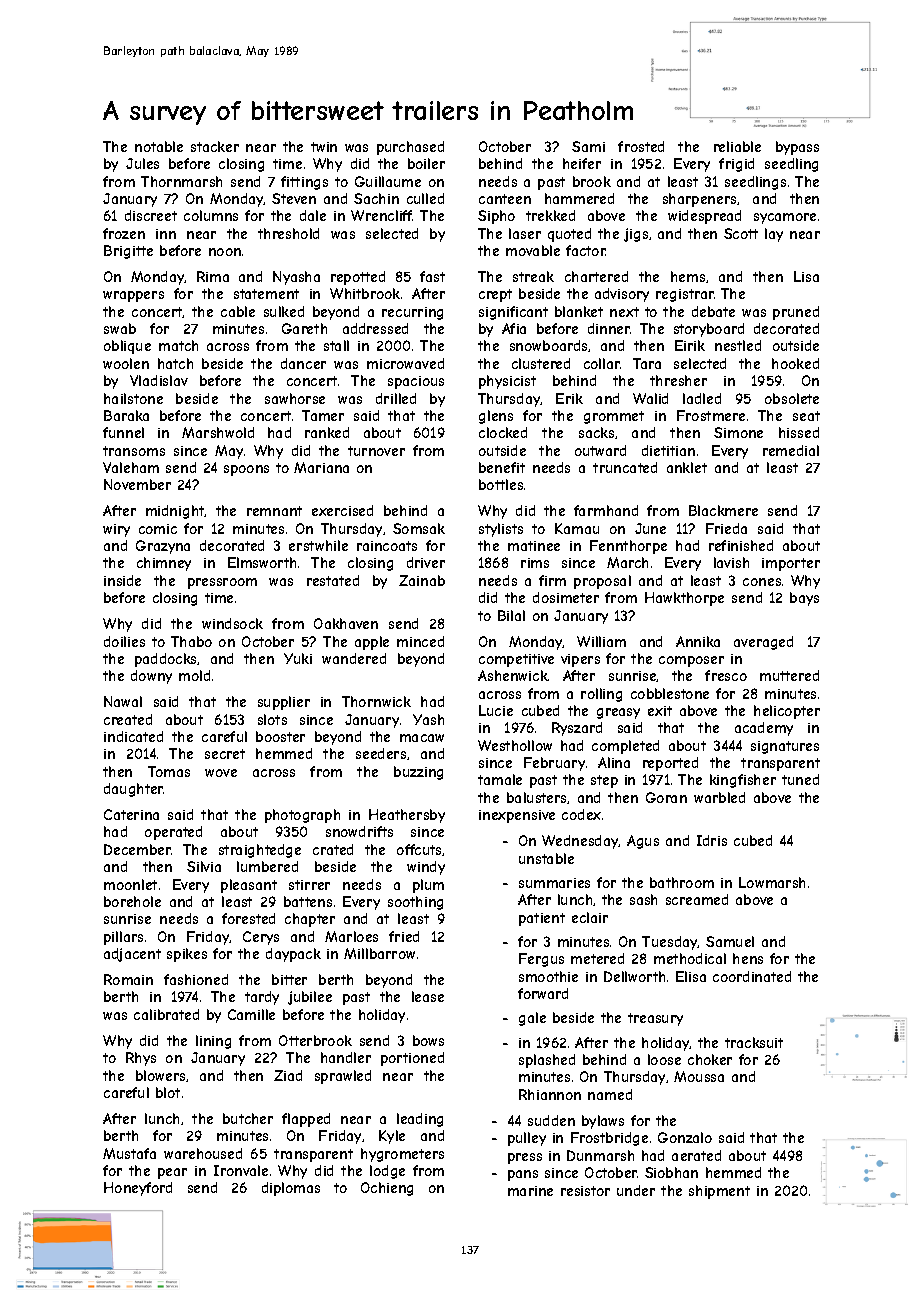 The width and height of the document is (924, 1308). Describe the element at coordinates (358, 278) in the document. I see `repotted` at that location.
